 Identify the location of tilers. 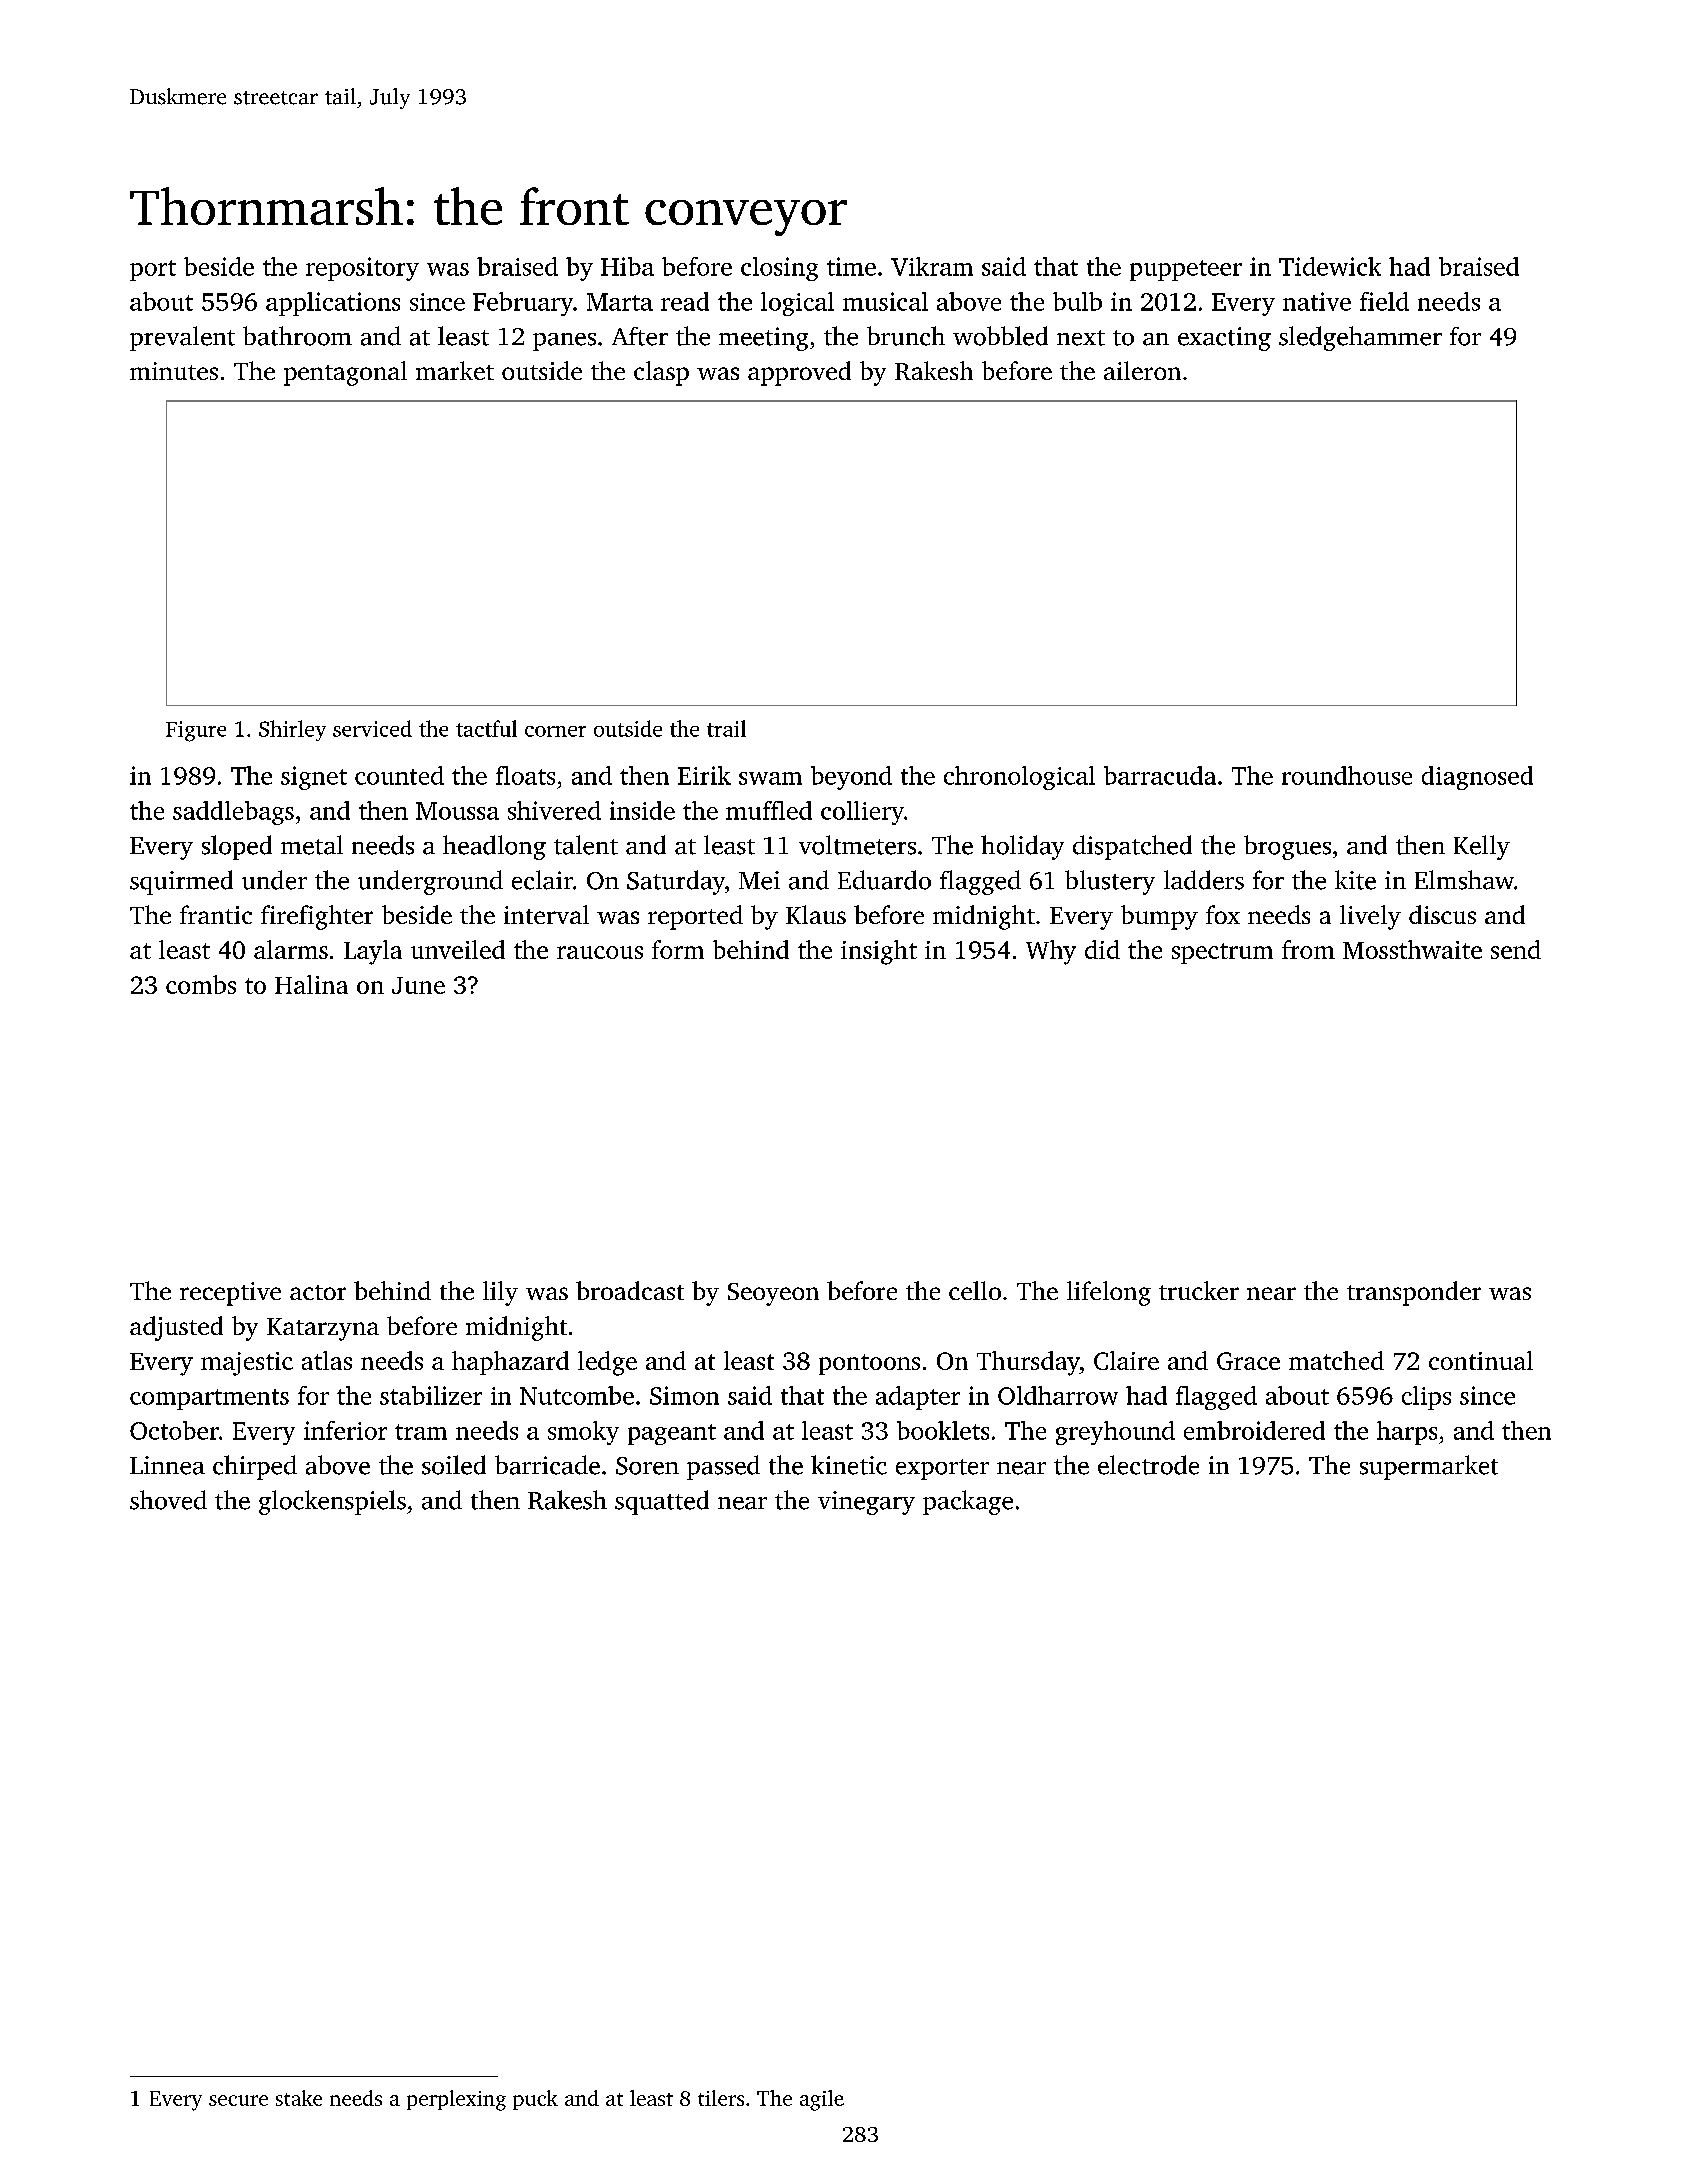
(721, 2098).
